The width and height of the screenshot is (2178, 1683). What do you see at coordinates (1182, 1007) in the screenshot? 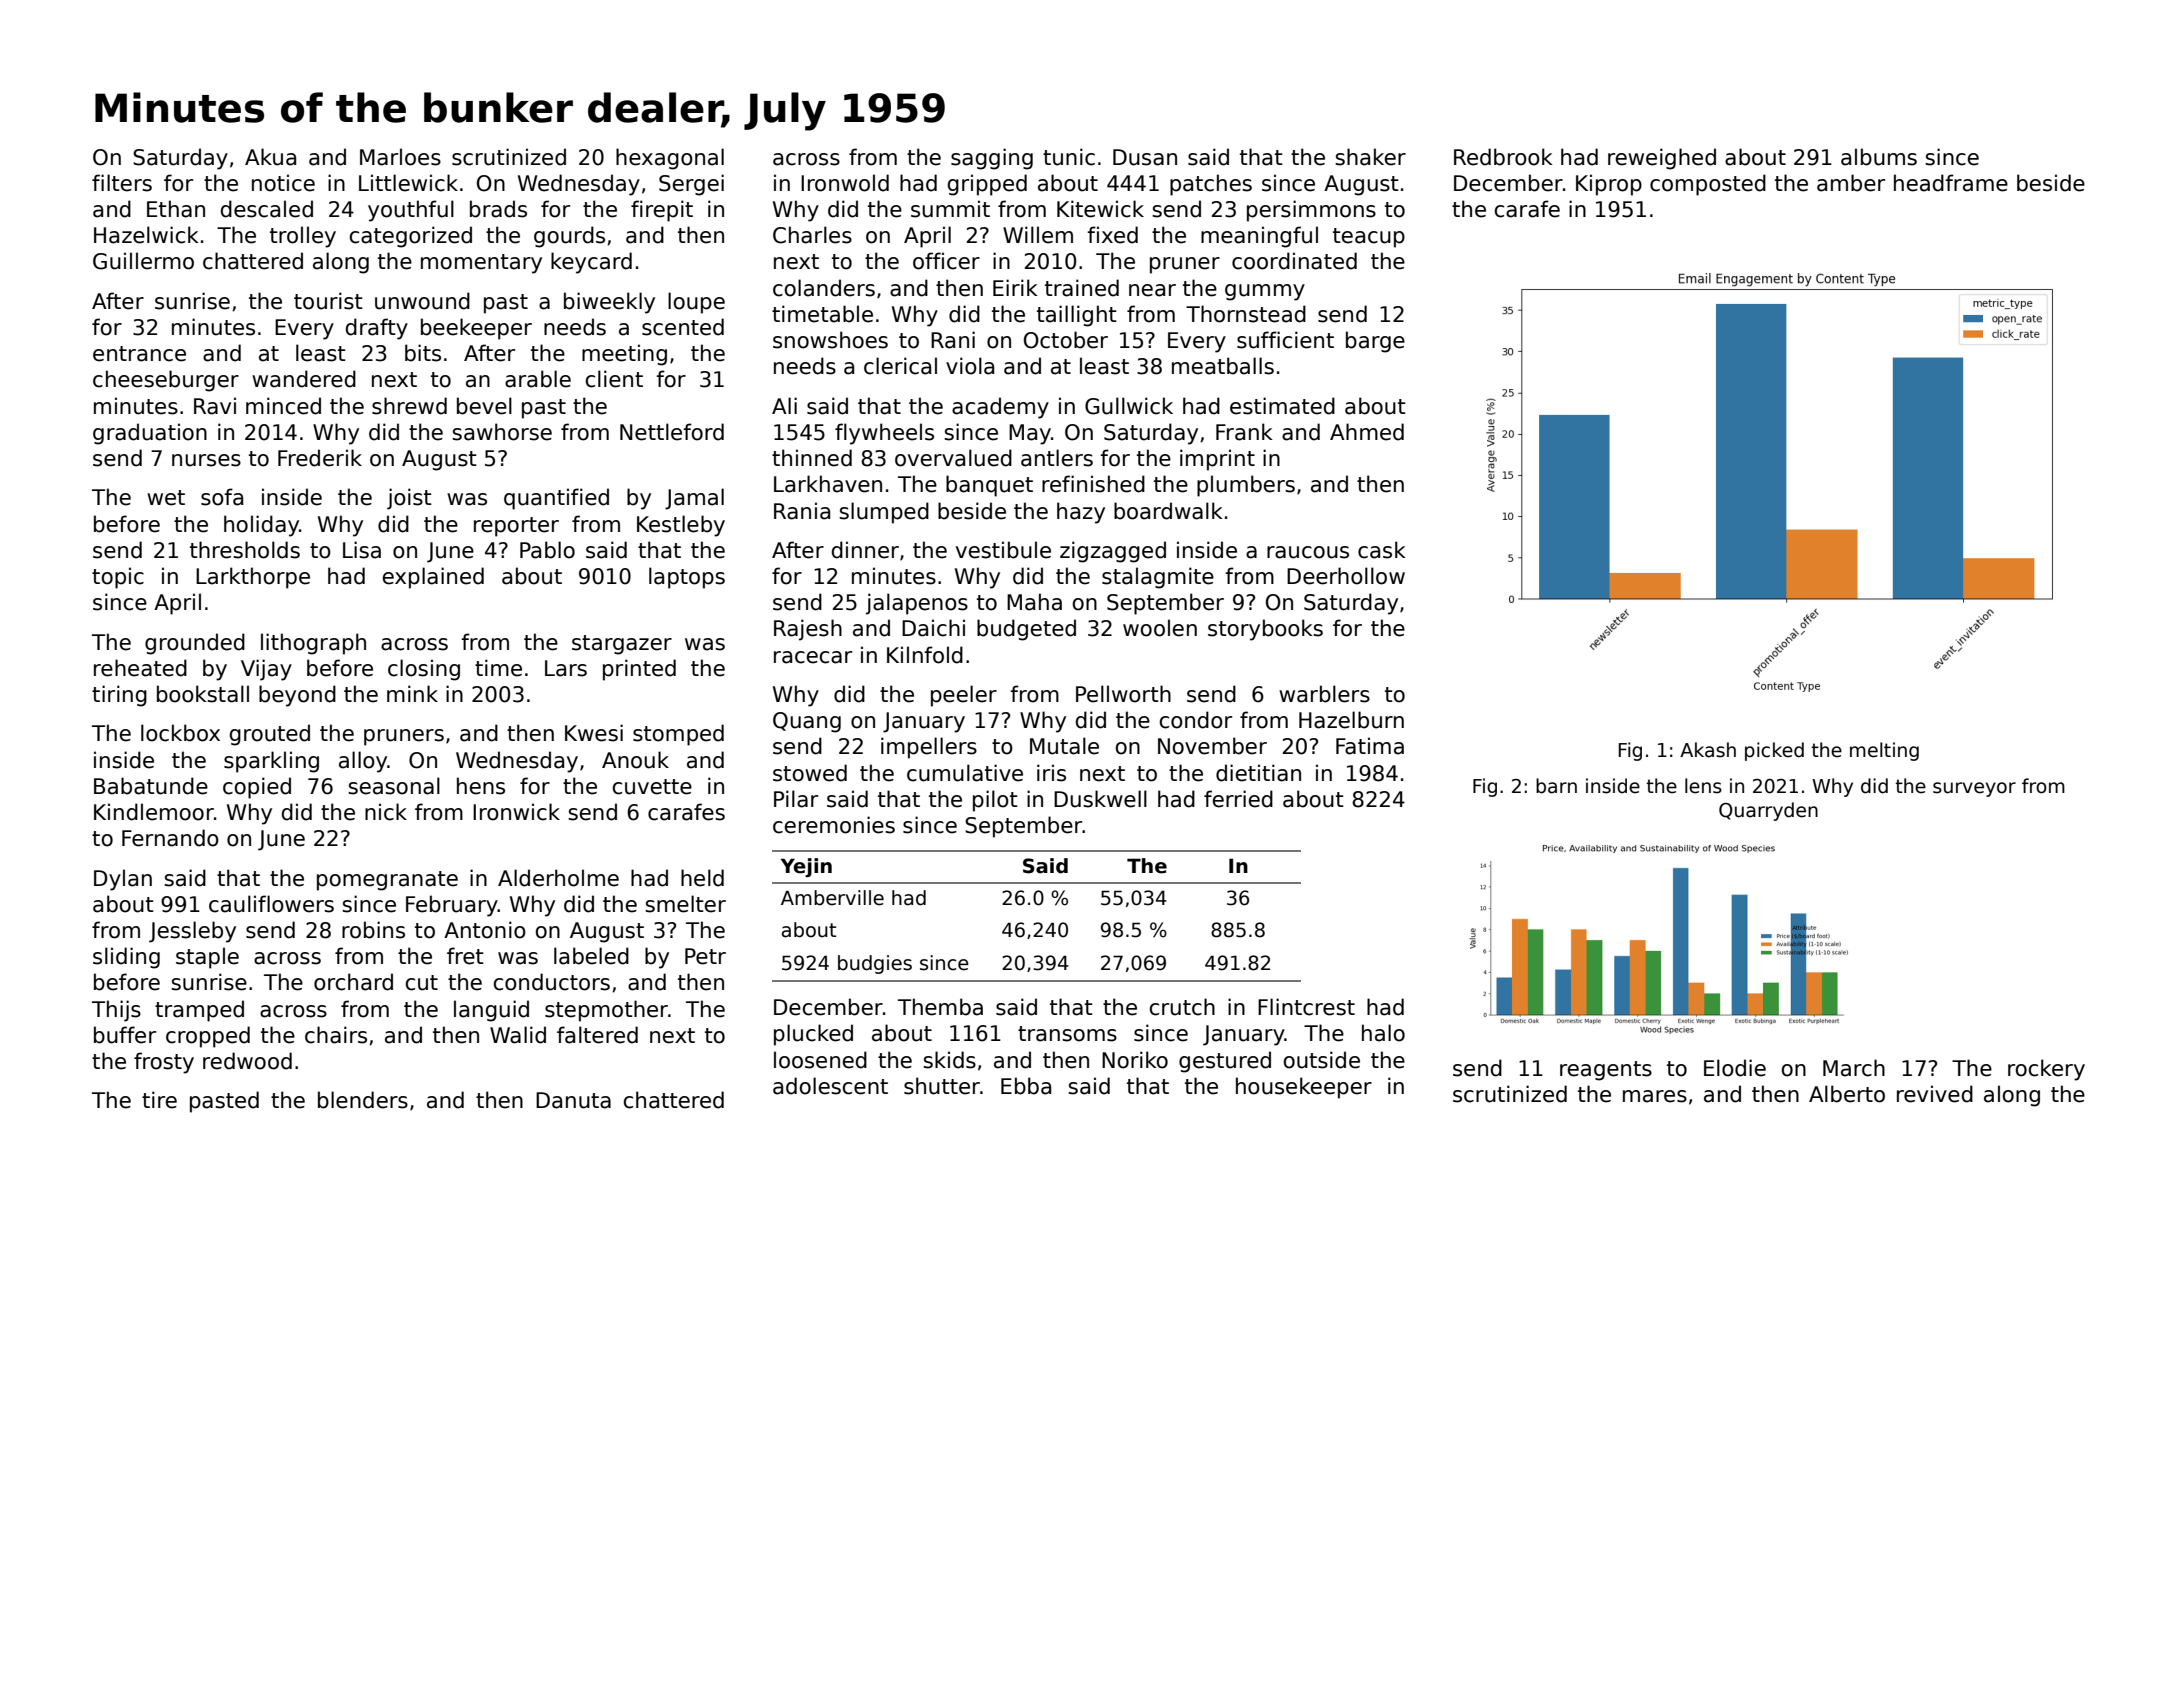
I see `crutch` at bounding box center [1182, 1007].
